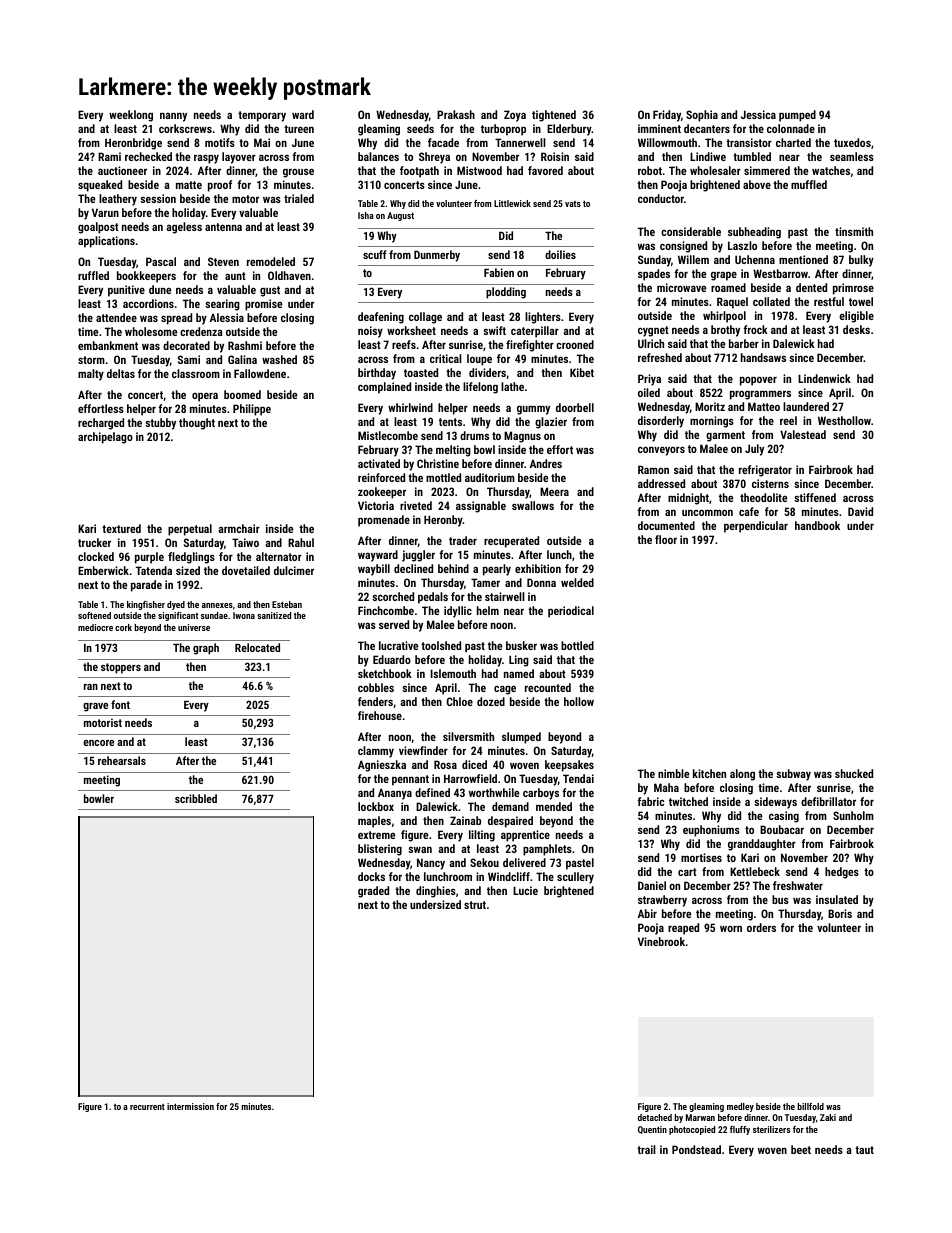 Image resolution: width=952 pixels, height=1233 pixels. What do you see at coordinates (758, 381) in the page?
I see `popover` at bounding box center [758, 381].
